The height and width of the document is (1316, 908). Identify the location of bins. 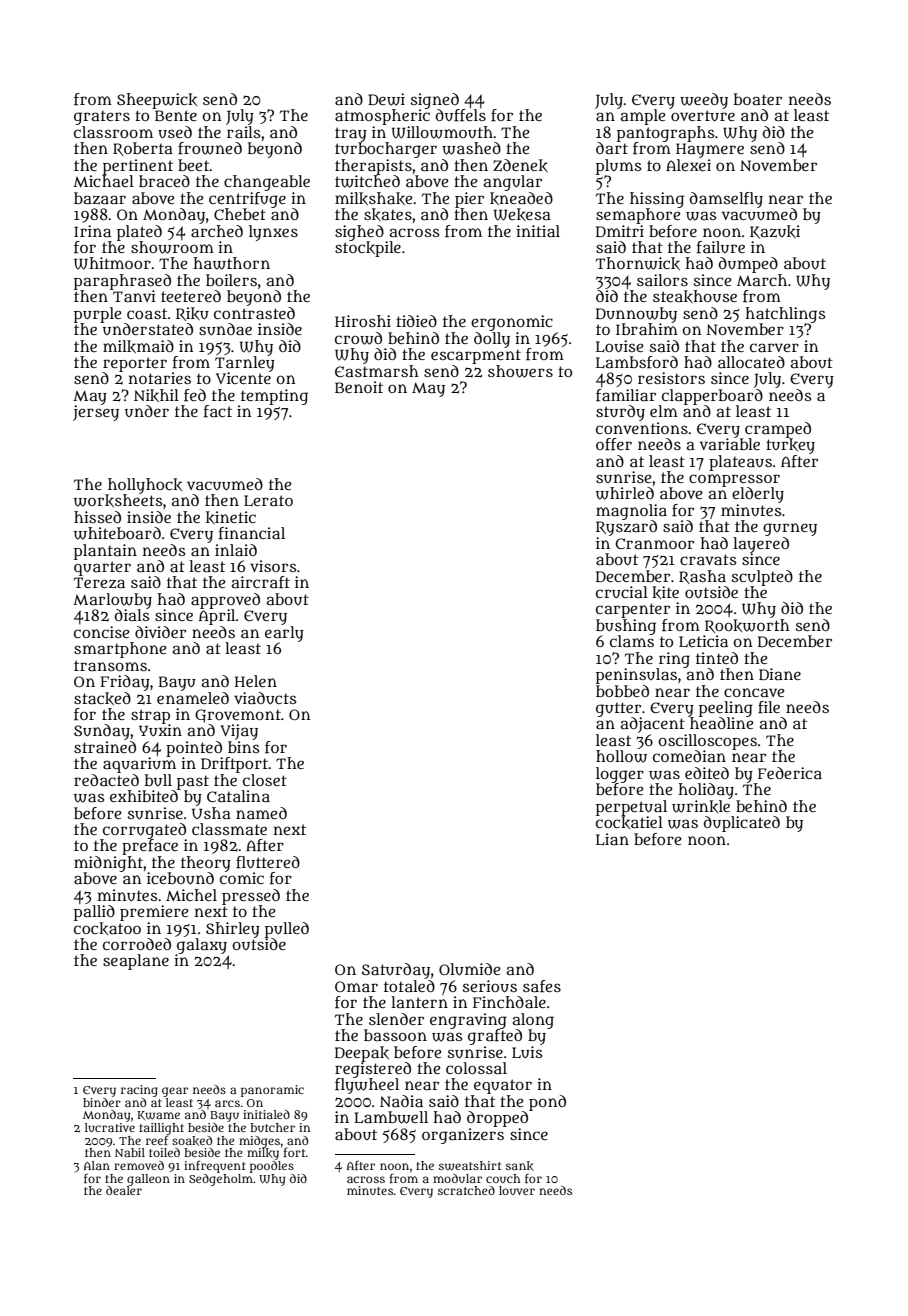
(243, 747).
